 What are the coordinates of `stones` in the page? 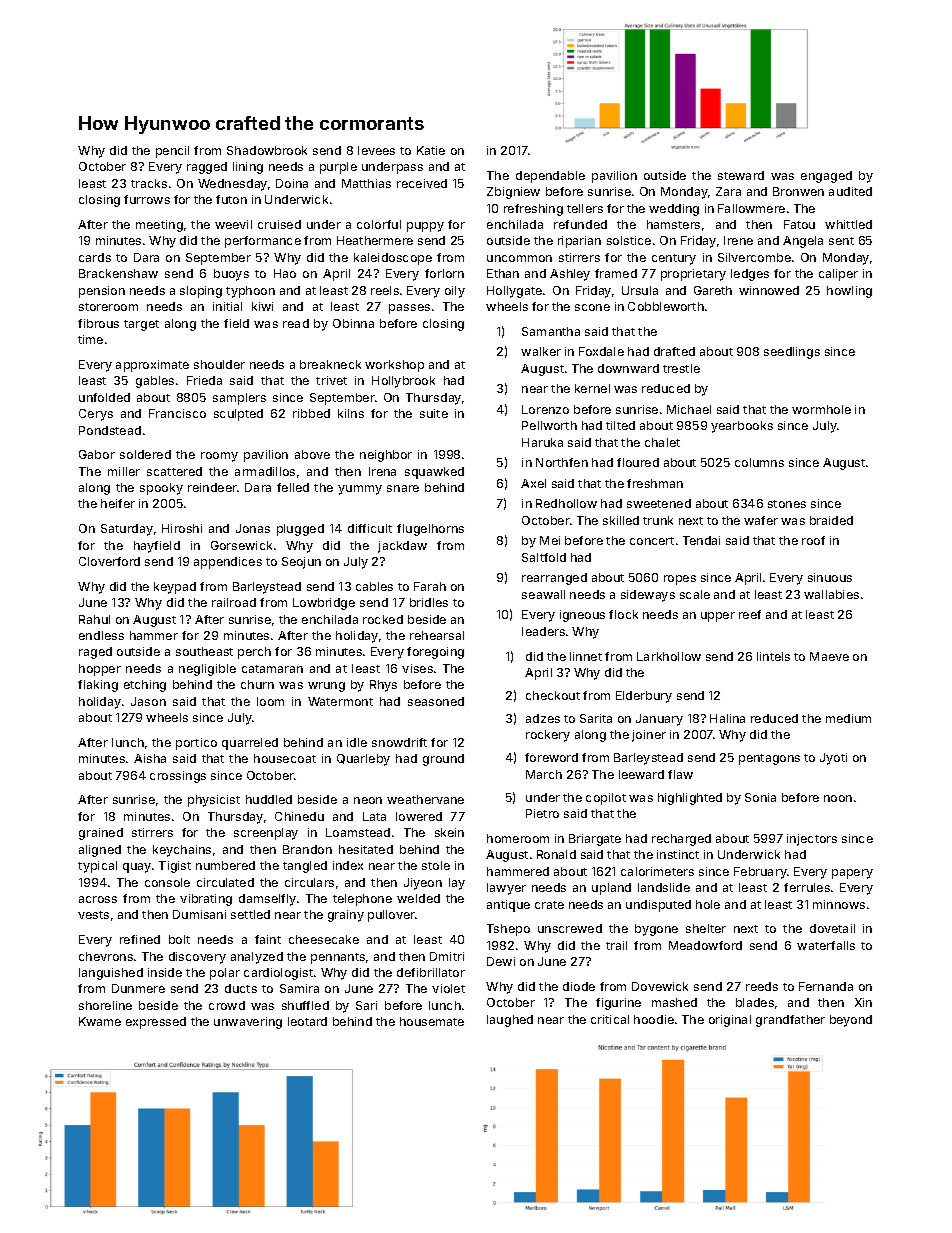 It's located at (787, 504).
